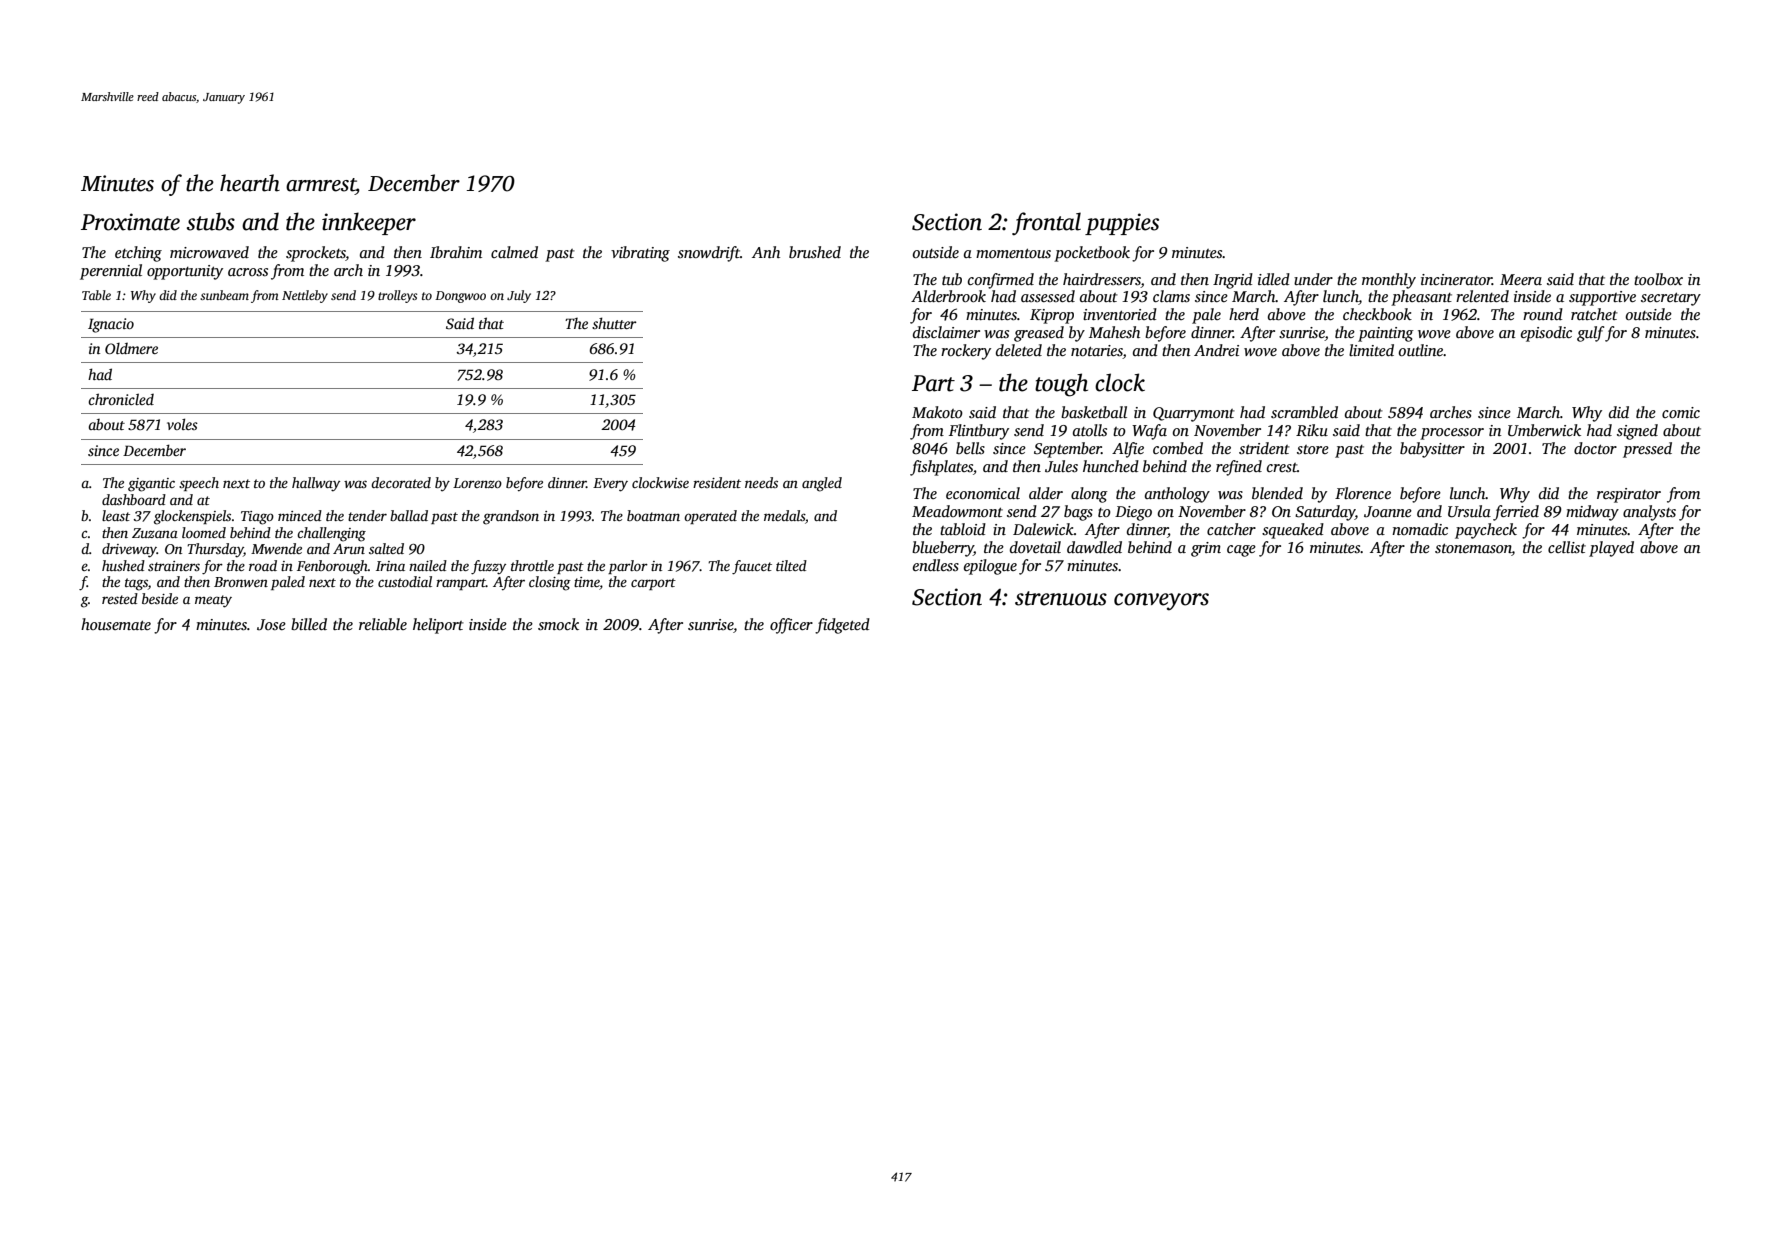  What do you see at coordinates (1377, 314) in the page?
I see `checkbook` at bounding box center [1377, 314].
